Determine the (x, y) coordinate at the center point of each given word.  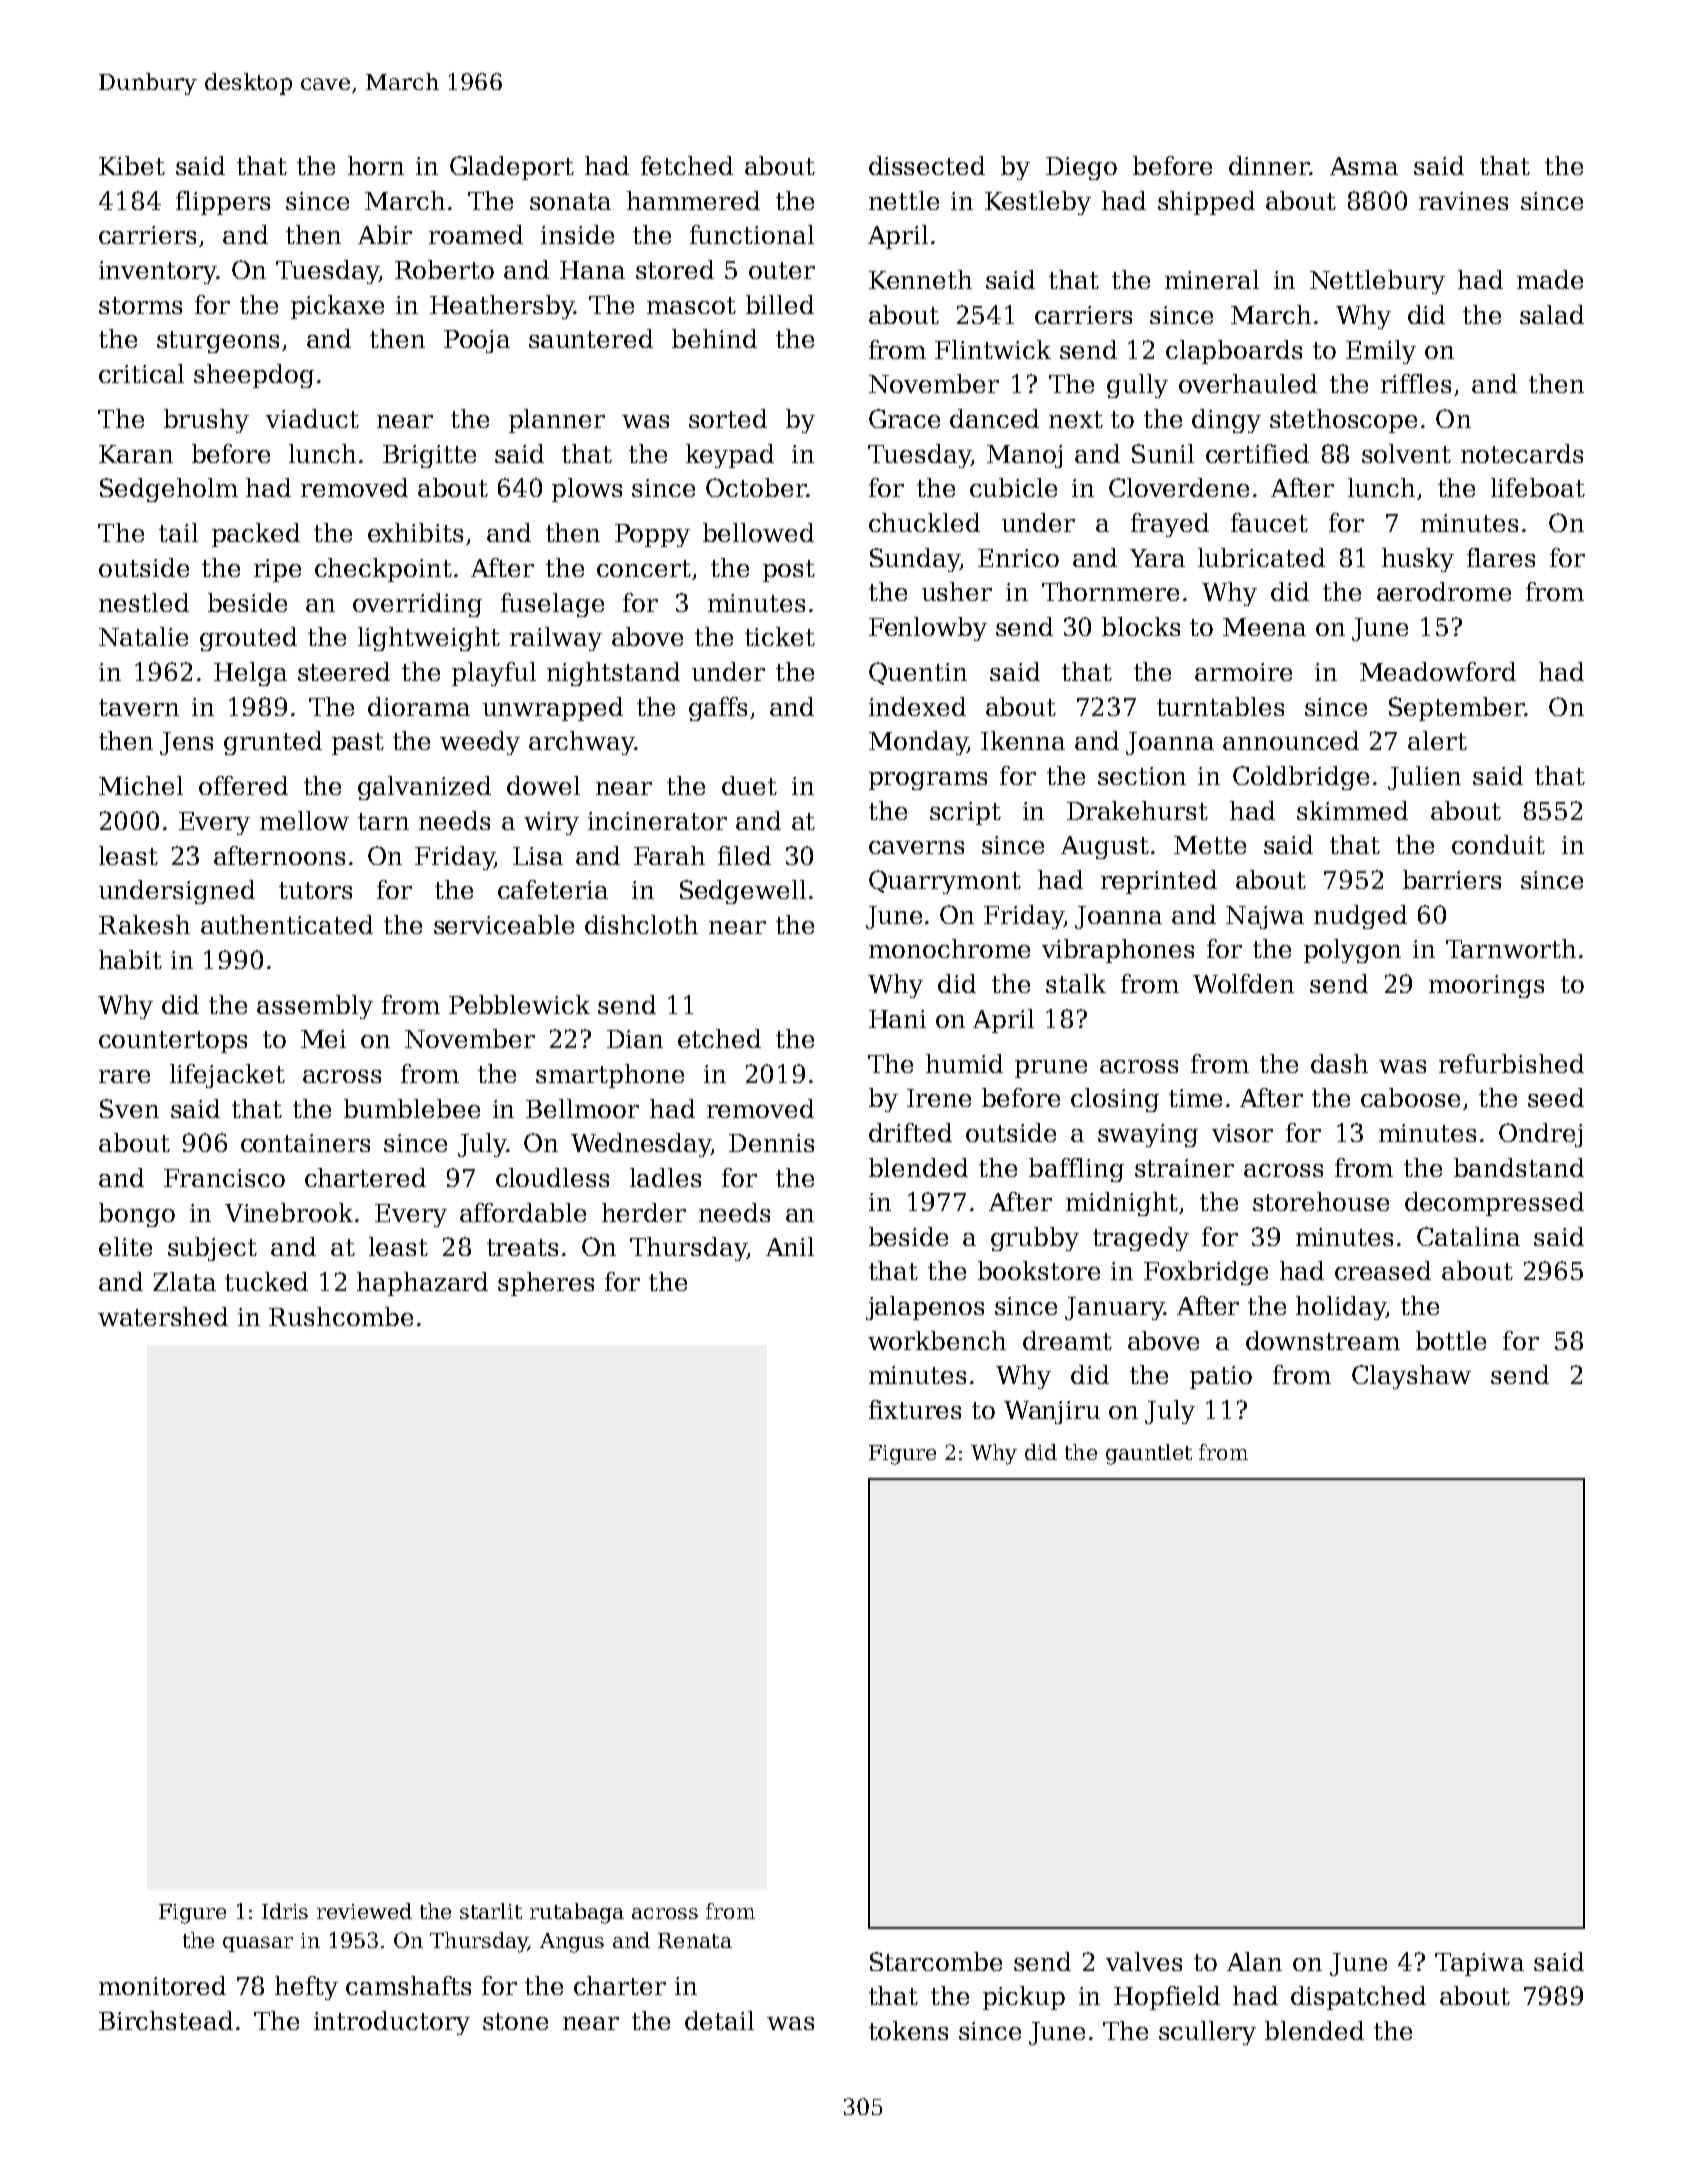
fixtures (915, 1409)
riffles (1416, 383)
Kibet (132, 165)
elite (125, 1246)
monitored (162, 1985)
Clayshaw (1411, 1377)
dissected (927, 165)
